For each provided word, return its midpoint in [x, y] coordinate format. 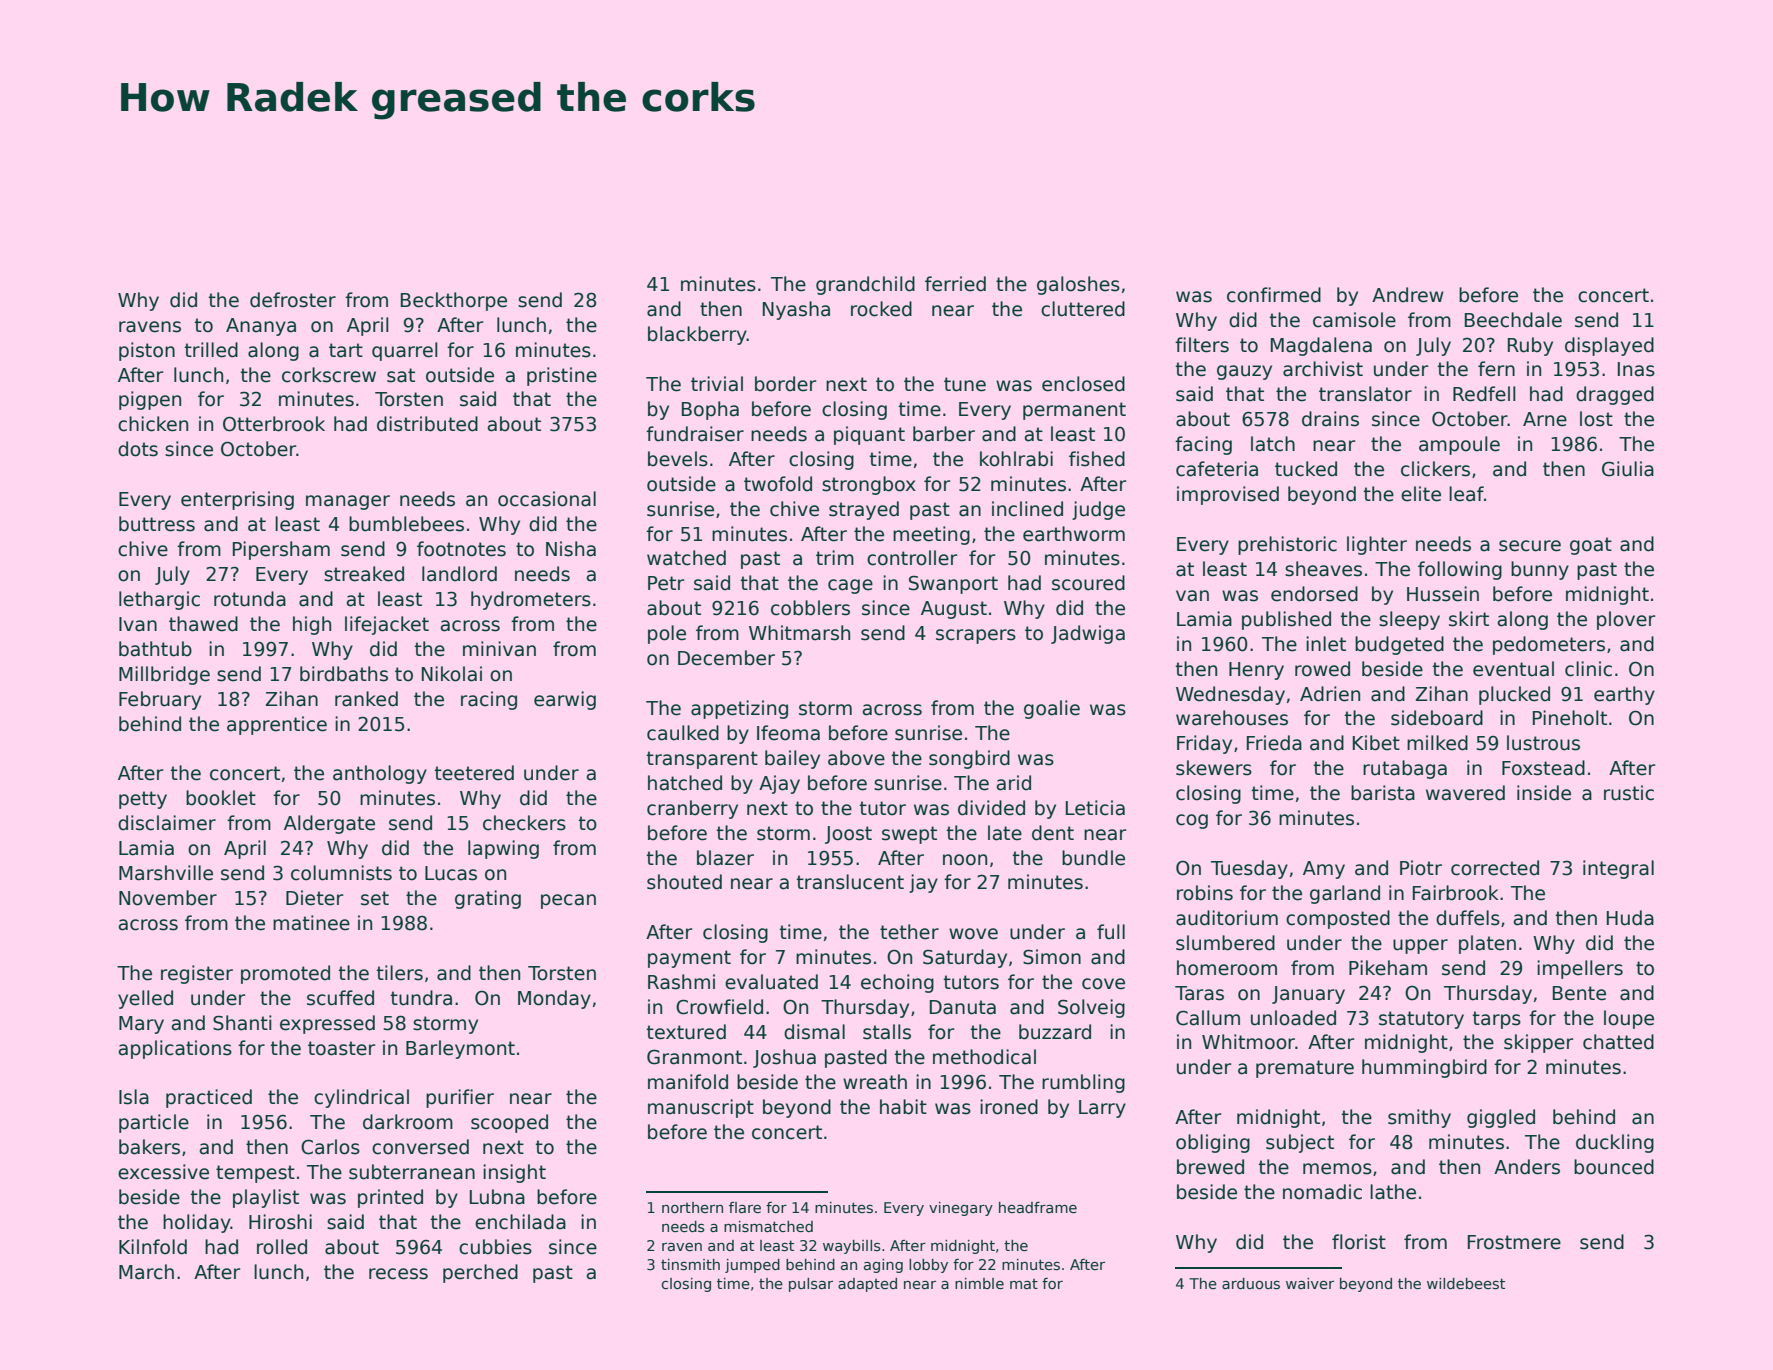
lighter [1377, 545]
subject [1300, 1143]
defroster [293, 300]
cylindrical [361, 1098]
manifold [688, 1082]
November [168, 898]
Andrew [1408, 295]
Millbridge [164, 675]
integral [1618, 869]
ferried [955, 284]
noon [965, 860]
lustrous [1543, 743]
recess [398, 1274]
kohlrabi [1016, 459]
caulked [683, 733]
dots [138, 449]
